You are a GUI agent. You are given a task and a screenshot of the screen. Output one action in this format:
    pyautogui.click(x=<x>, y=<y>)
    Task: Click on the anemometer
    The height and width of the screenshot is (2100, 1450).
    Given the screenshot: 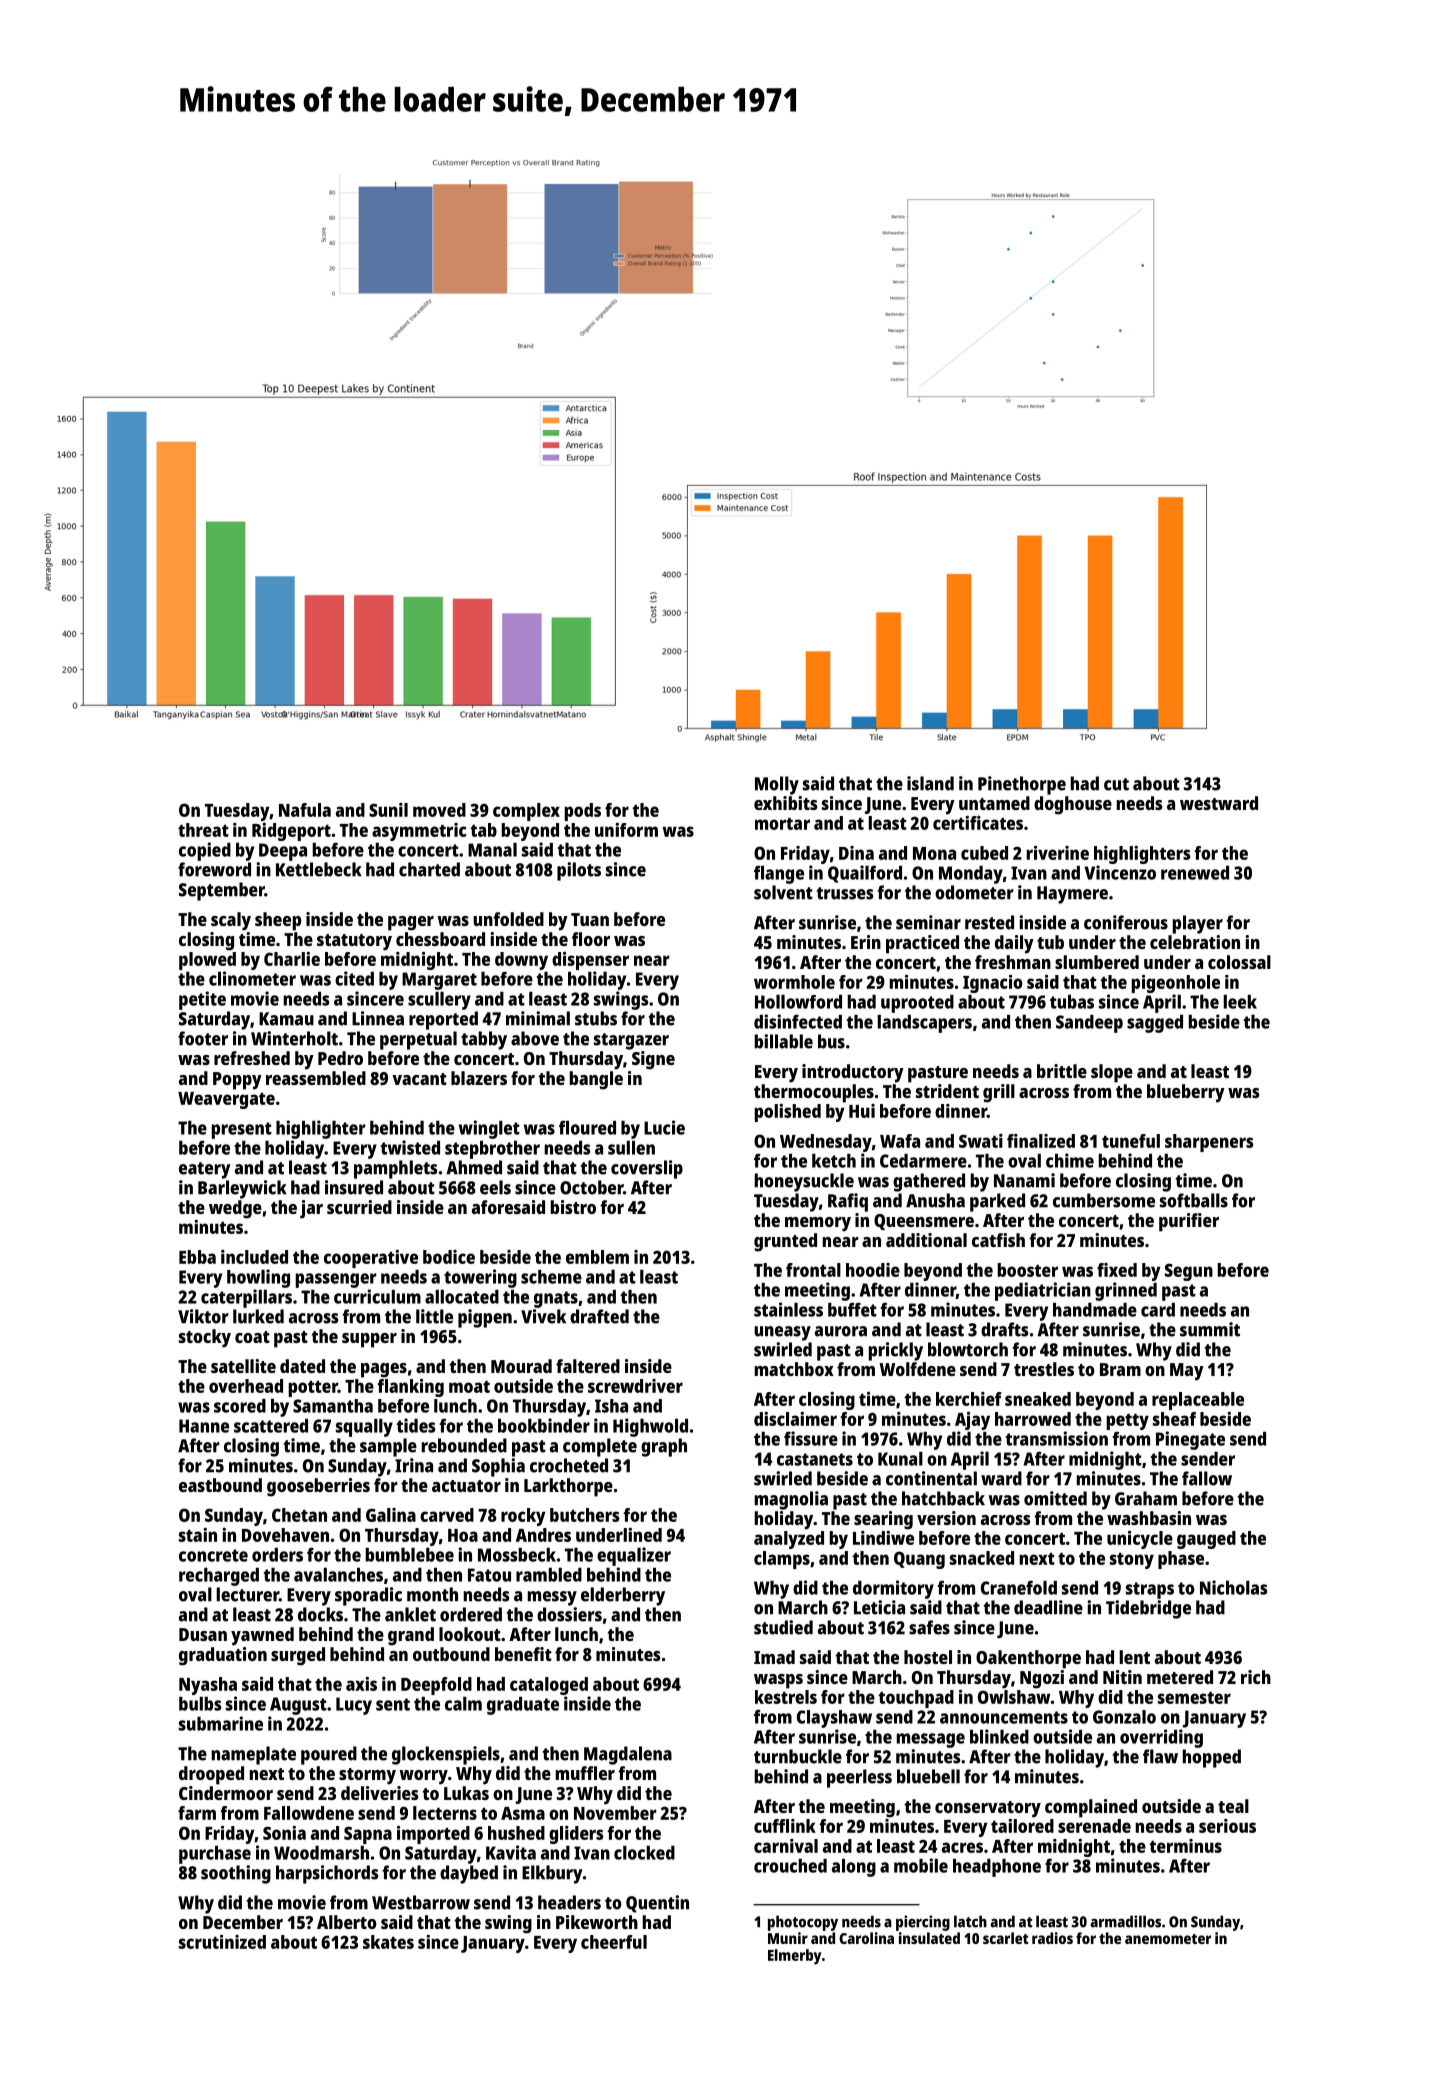 What is the action you would take?
    pyautogui.click(x=1168, y=1939)
